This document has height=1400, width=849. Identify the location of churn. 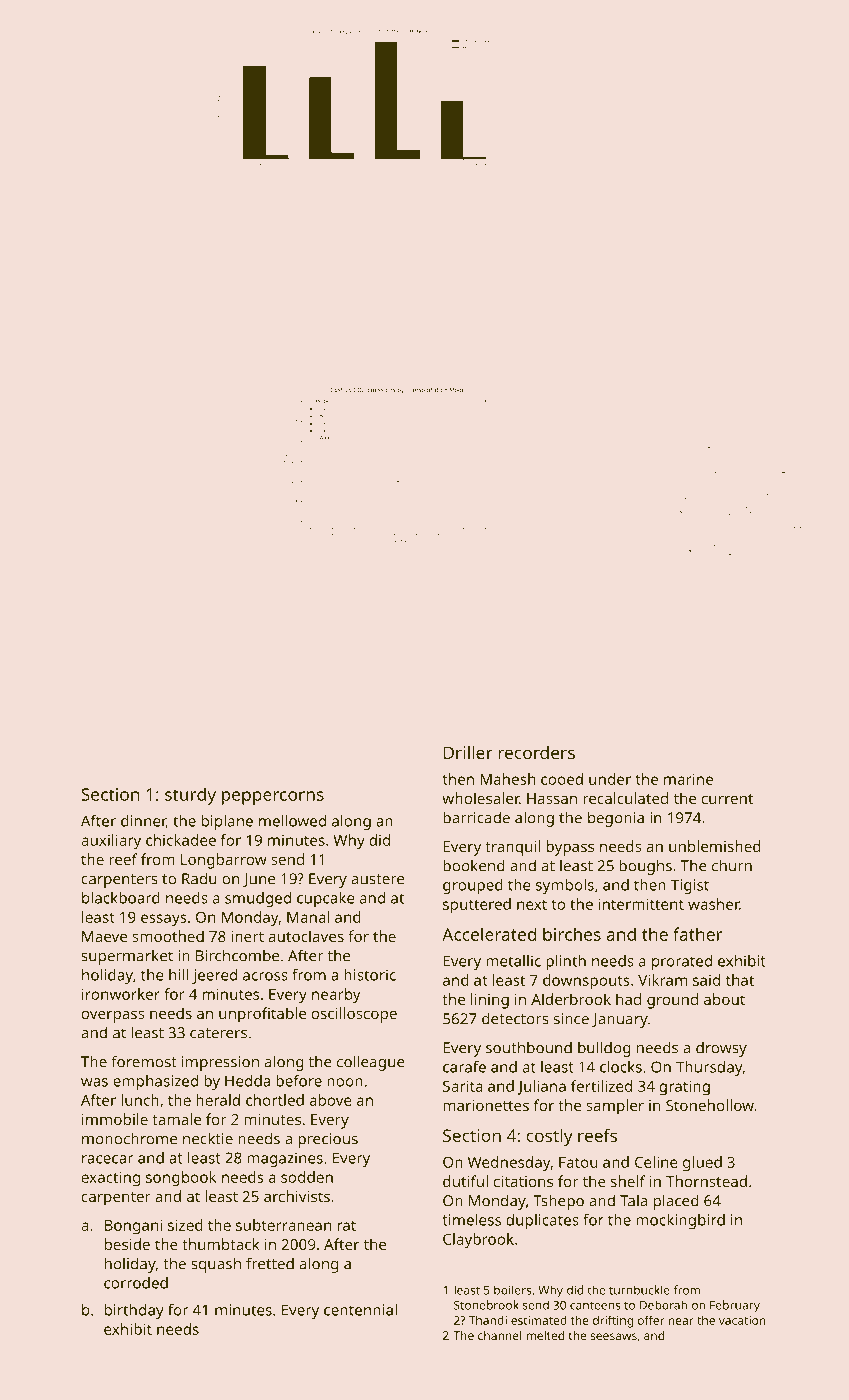
(732, 865).
